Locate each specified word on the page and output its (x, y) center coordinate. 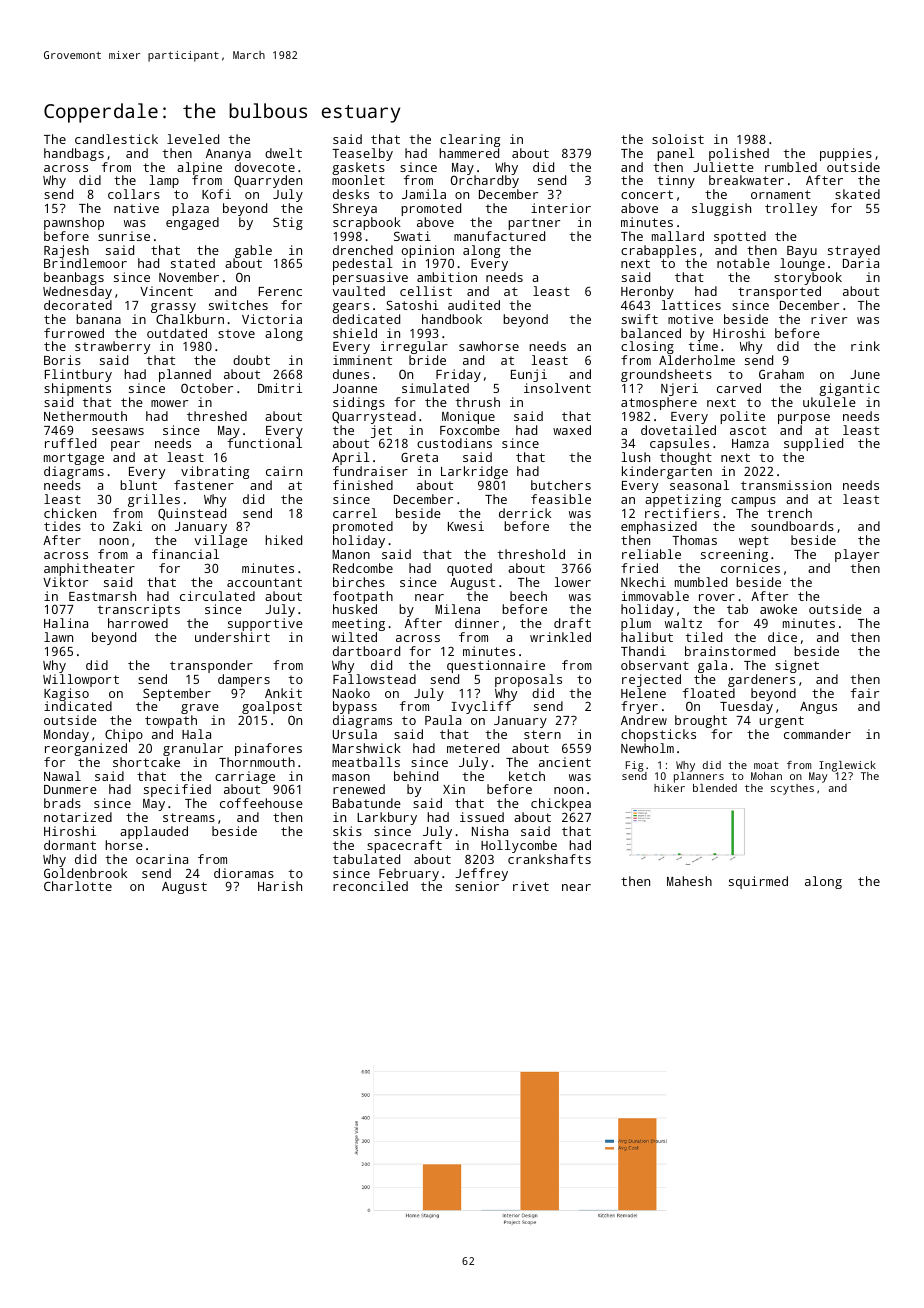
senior (477, 886)
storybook (808, 279)
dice (782, 637)
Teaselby (362, 154)
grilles (154, 500)
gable (252, 252)
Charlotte (78, 886)
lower (572, 582)
